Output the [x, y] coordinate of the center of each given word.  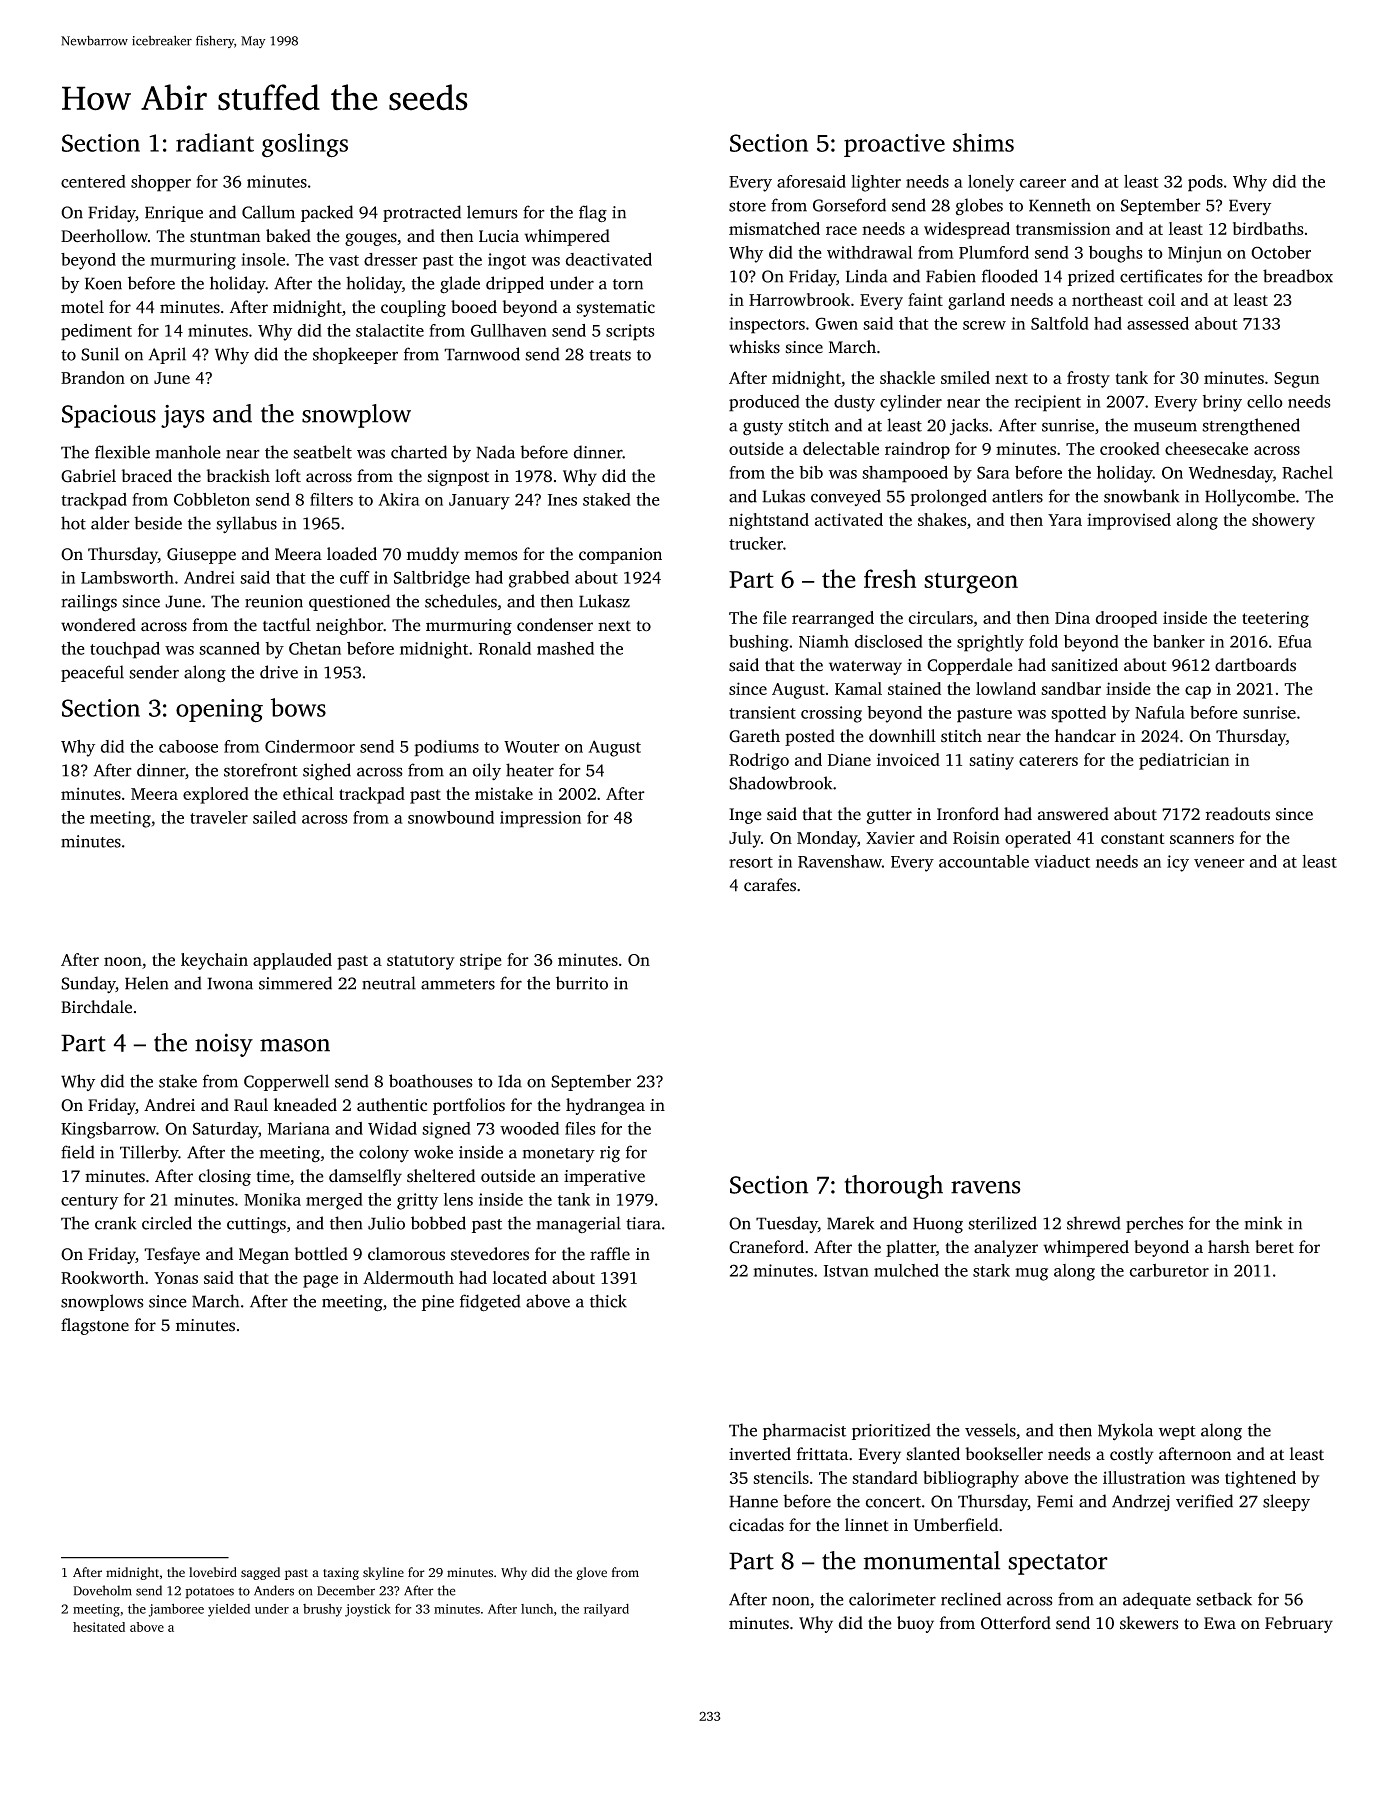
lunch [537, 1609]
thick [608, 1301]
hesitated [99, 1627]
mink [1263, 1223]
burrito [582, 983]
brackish [238, 476]
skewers [1149, 1623]
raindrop [917, 450]
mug [1031, 1274]
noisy [224, 1045]
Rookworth [102, 1277]
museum [1165, 427]
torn [628, 284]
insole [263, 259]
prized [1091, 277]
